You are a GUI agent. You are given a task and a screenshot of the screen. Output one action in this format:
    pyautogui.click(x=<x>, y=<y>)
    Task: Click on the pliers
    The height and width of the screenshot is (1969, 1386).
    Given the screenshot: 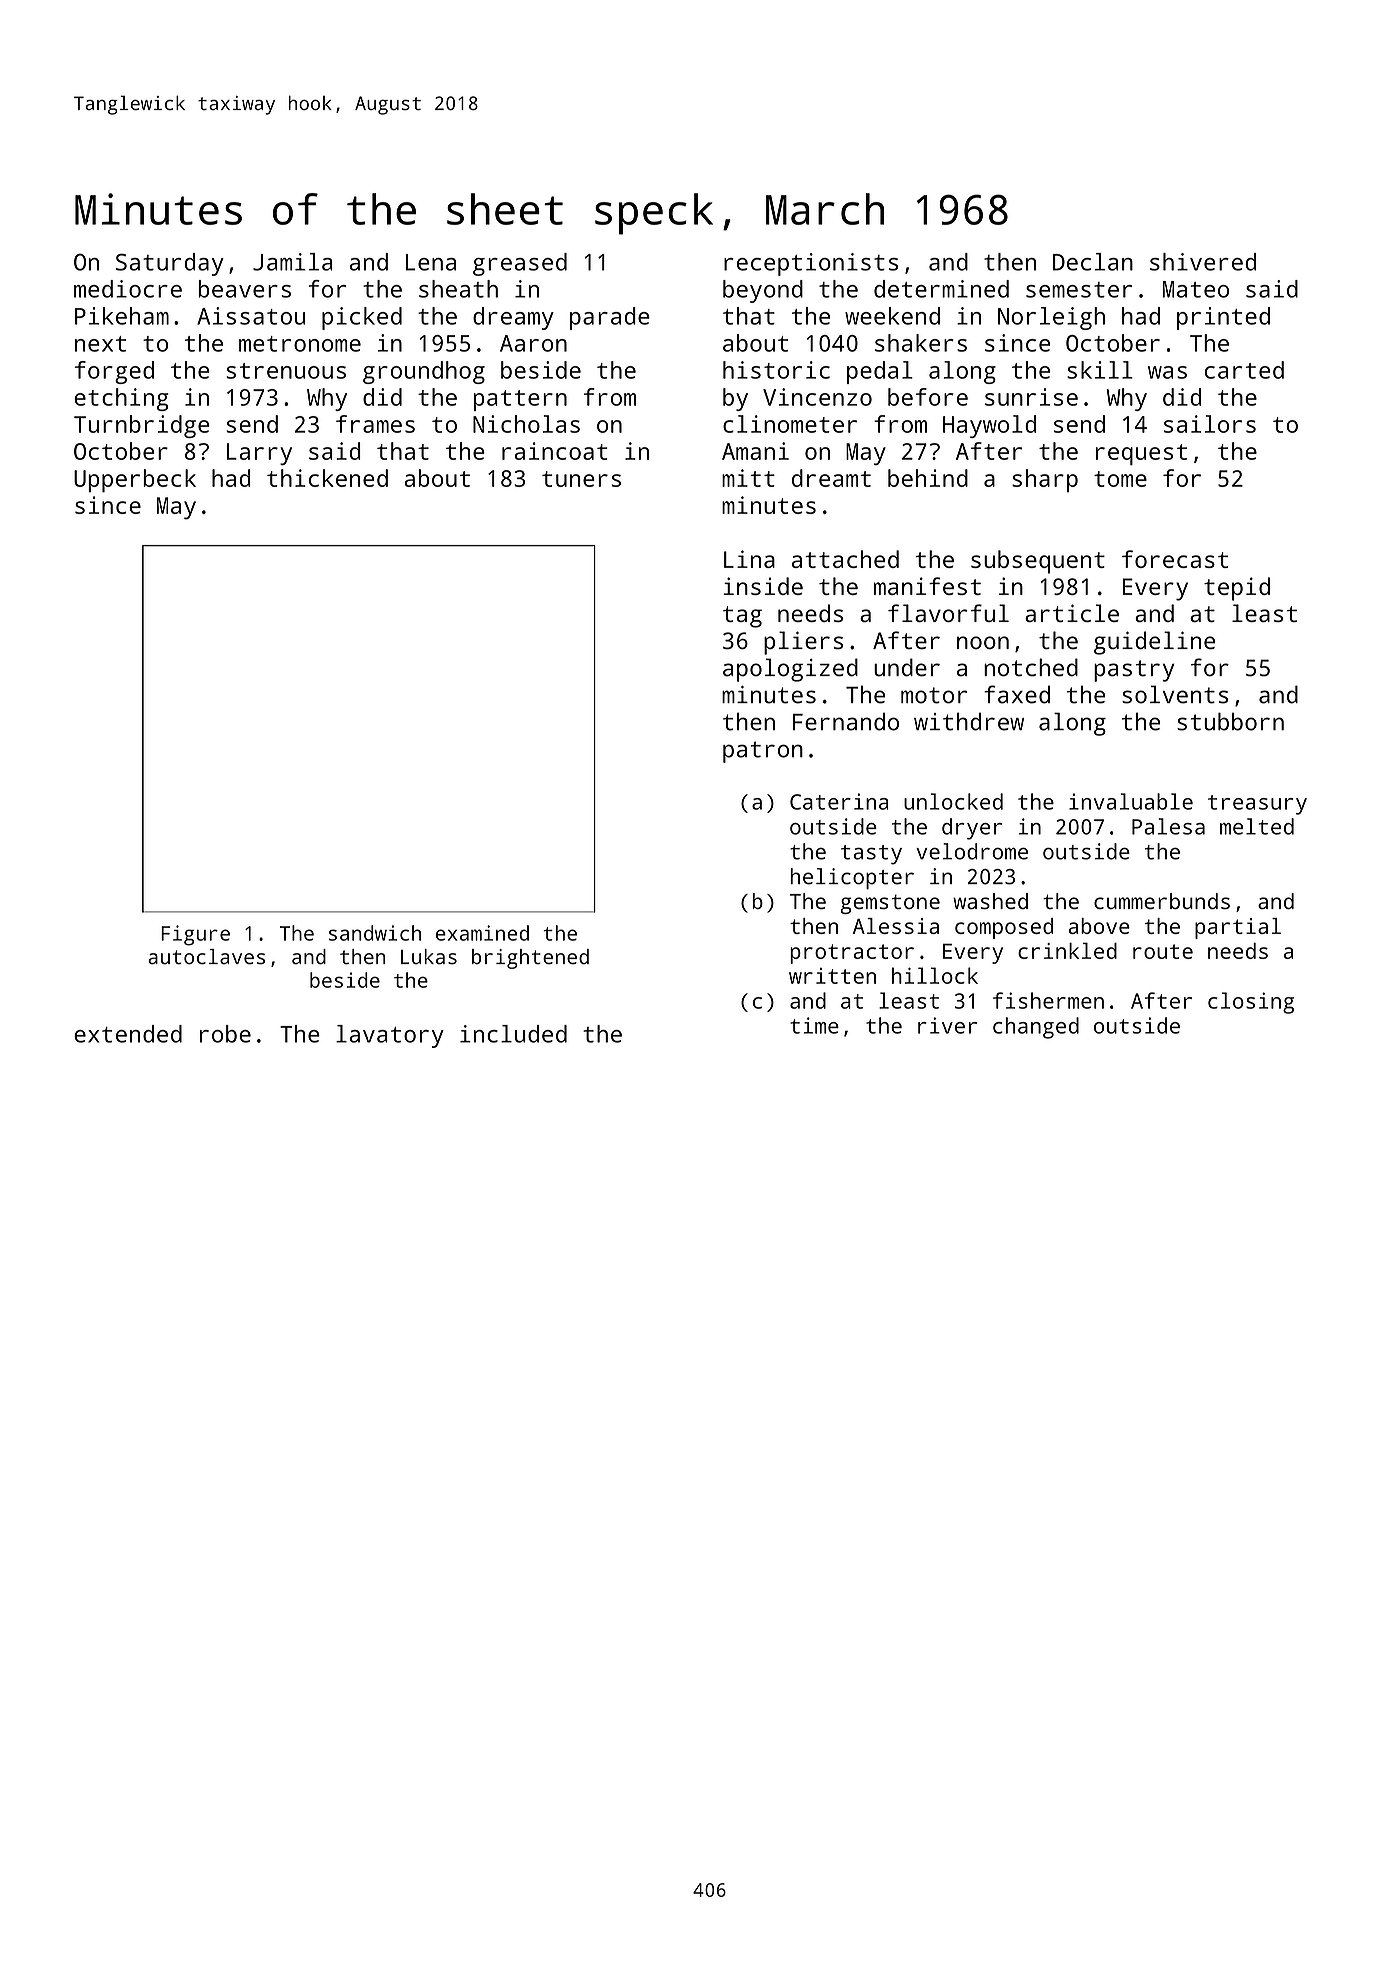 What is the action you would take?
    pyautogui.click(x=803, y=643)
